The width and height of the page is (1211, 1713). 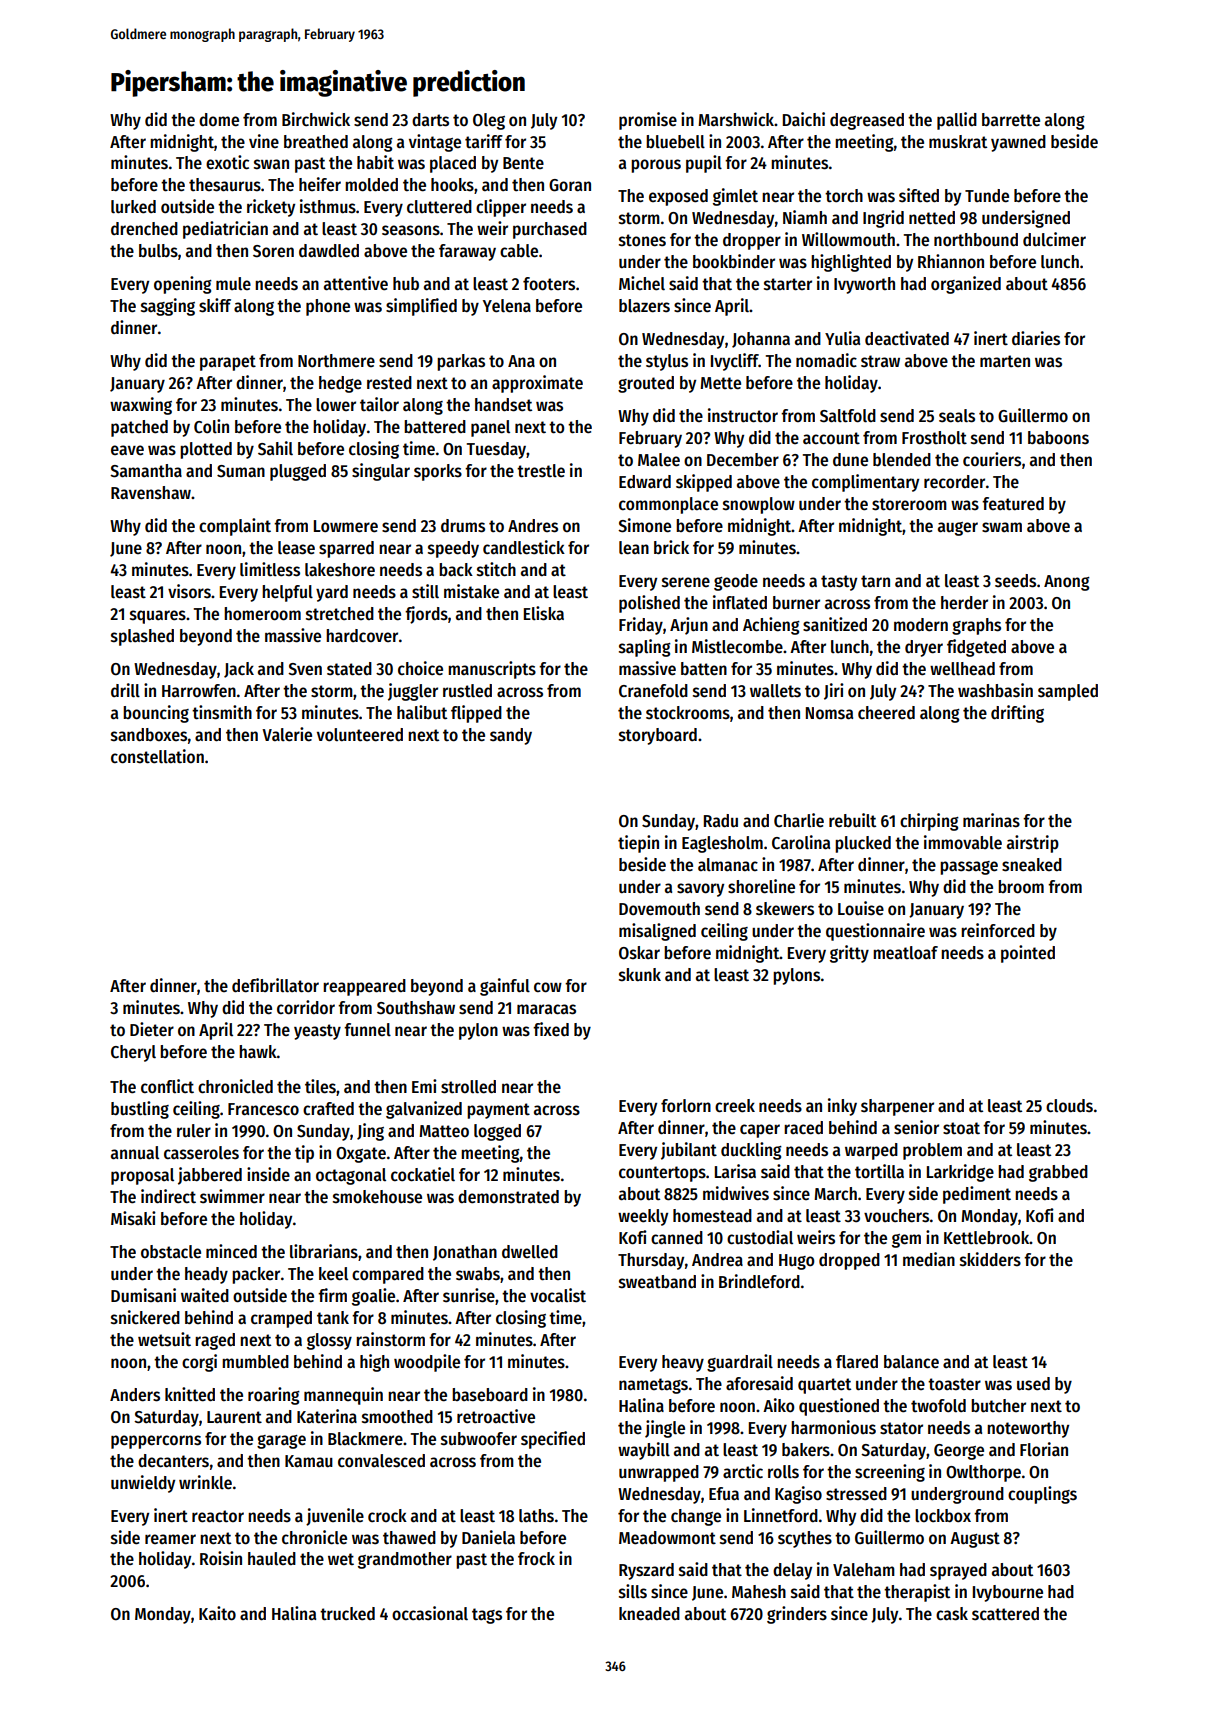 I want to click on bookbinder, so click(x=734, y=261).
